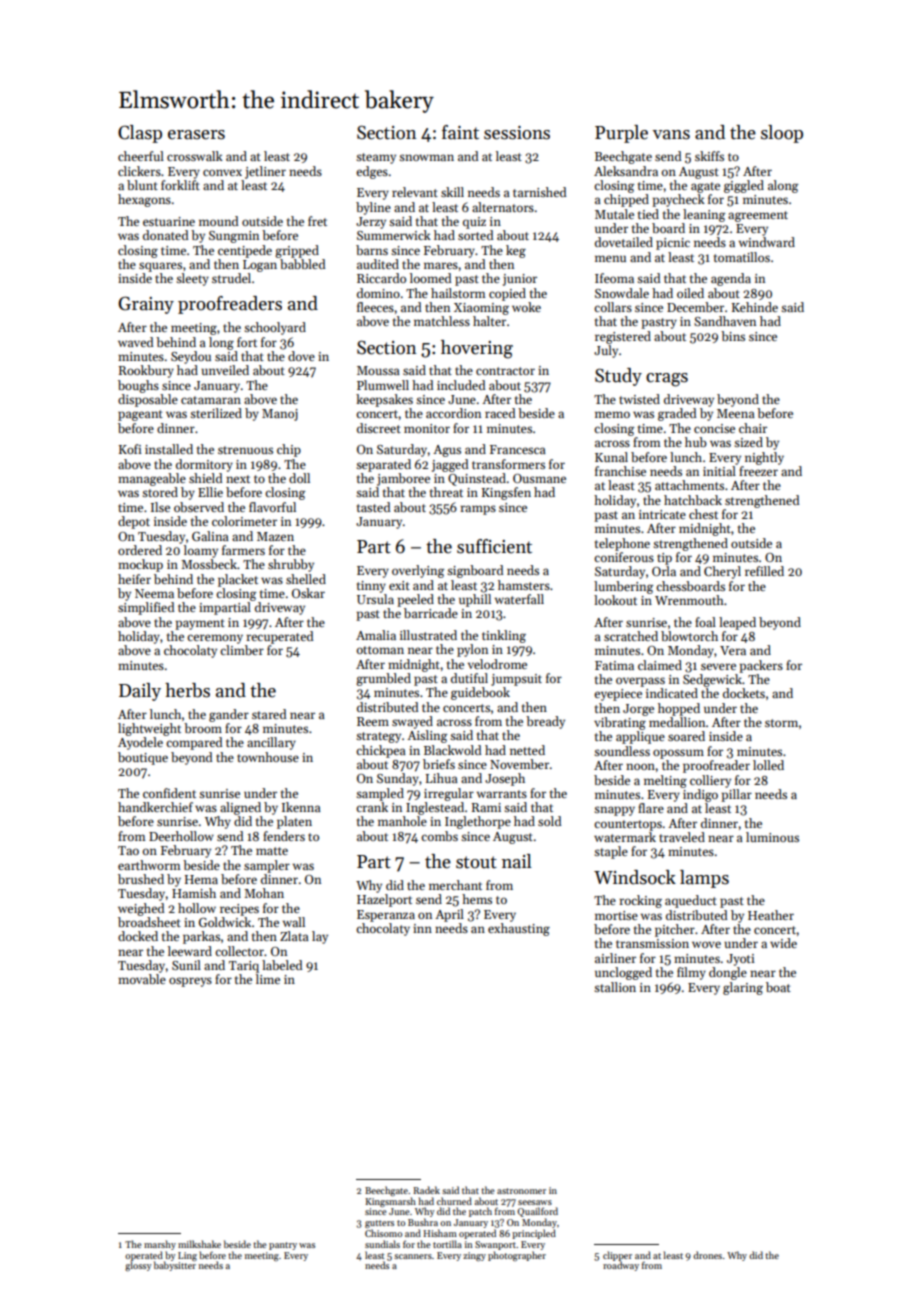 The height and width of the page is (1308, 924). I want to click on doll, so click(299, 478).
